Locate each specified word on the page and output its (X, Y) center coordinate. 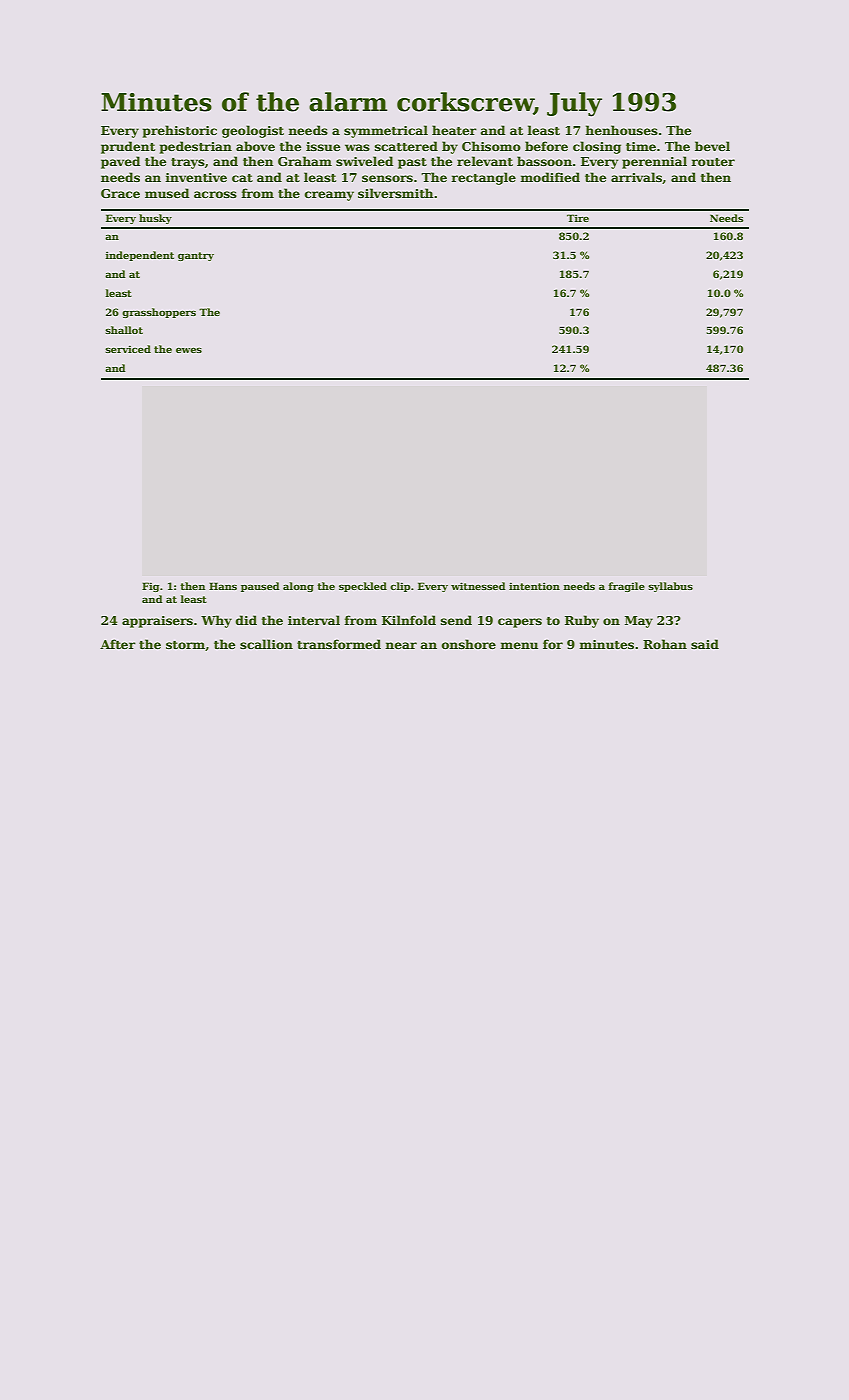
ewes (189, 350)
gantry (196, 256)
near (401, 645)
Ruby (582, 621)
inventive (196, 177)
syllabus (670, 587)
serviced (128, 349)
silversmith (395, 193)
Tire (578, 218)
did (246, 620)
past (412, 163)
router (713, 162)
